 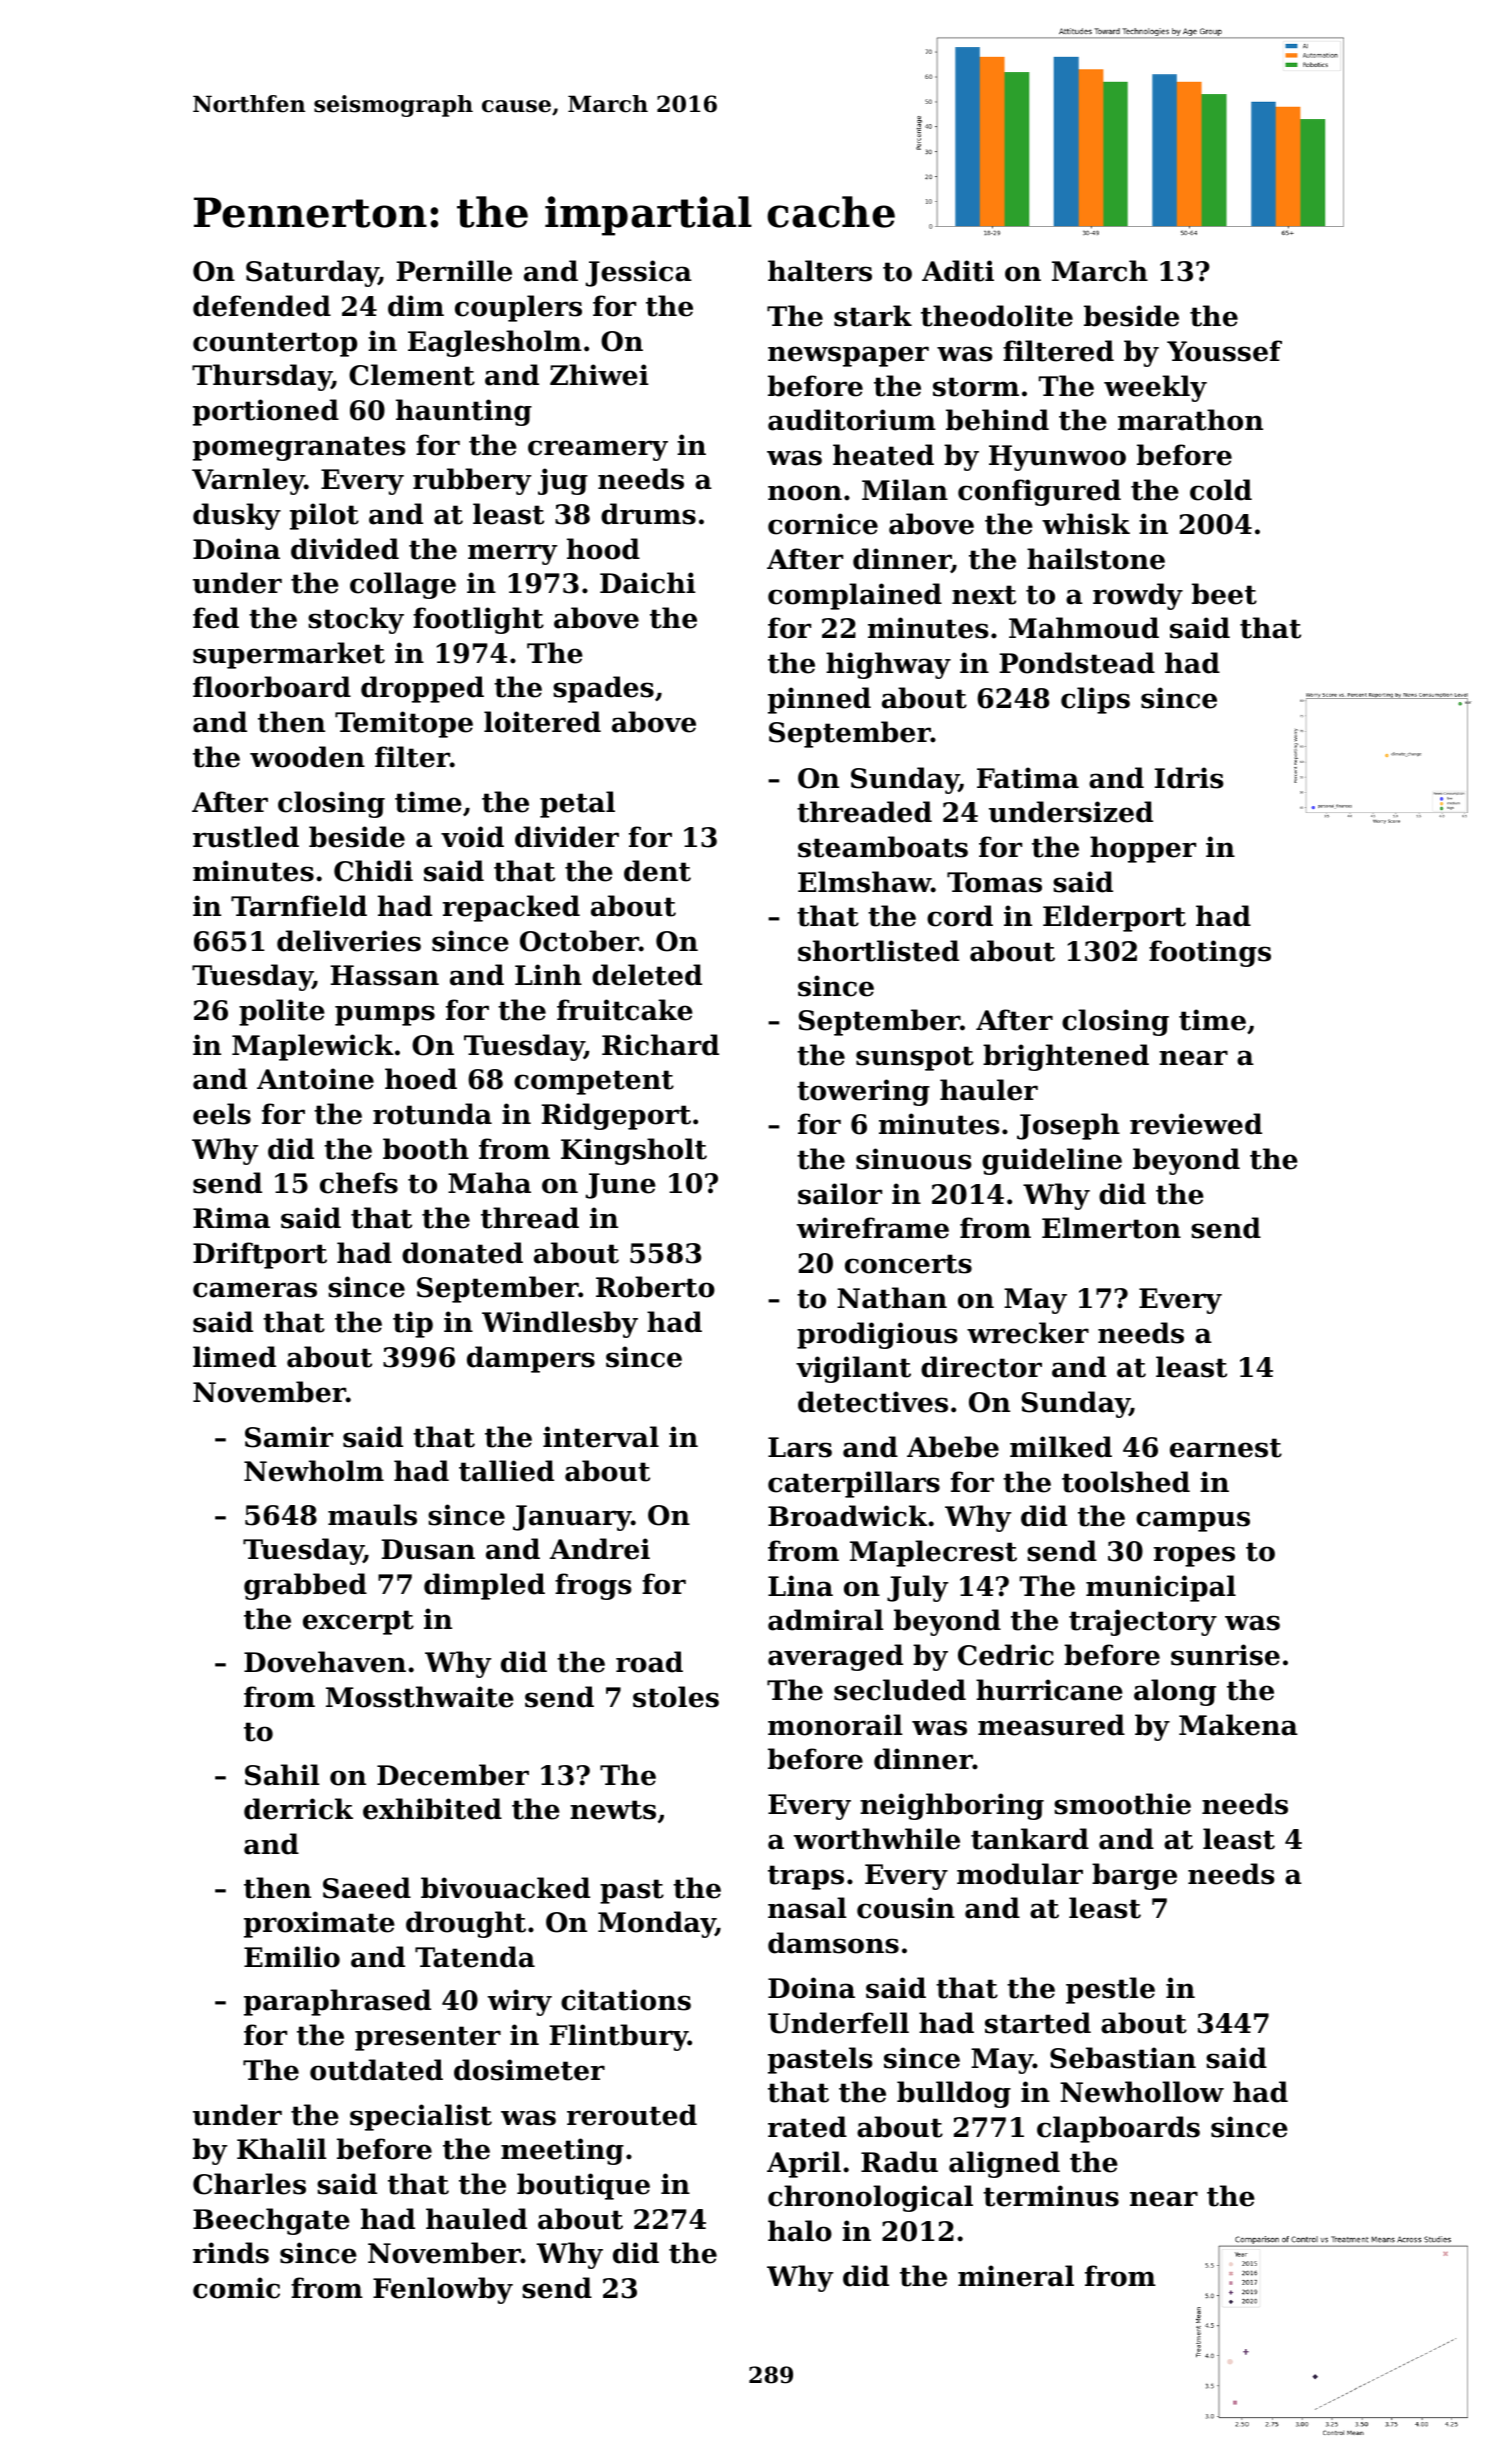 I want to click on Youssef, so click(x=1224, y=351).
